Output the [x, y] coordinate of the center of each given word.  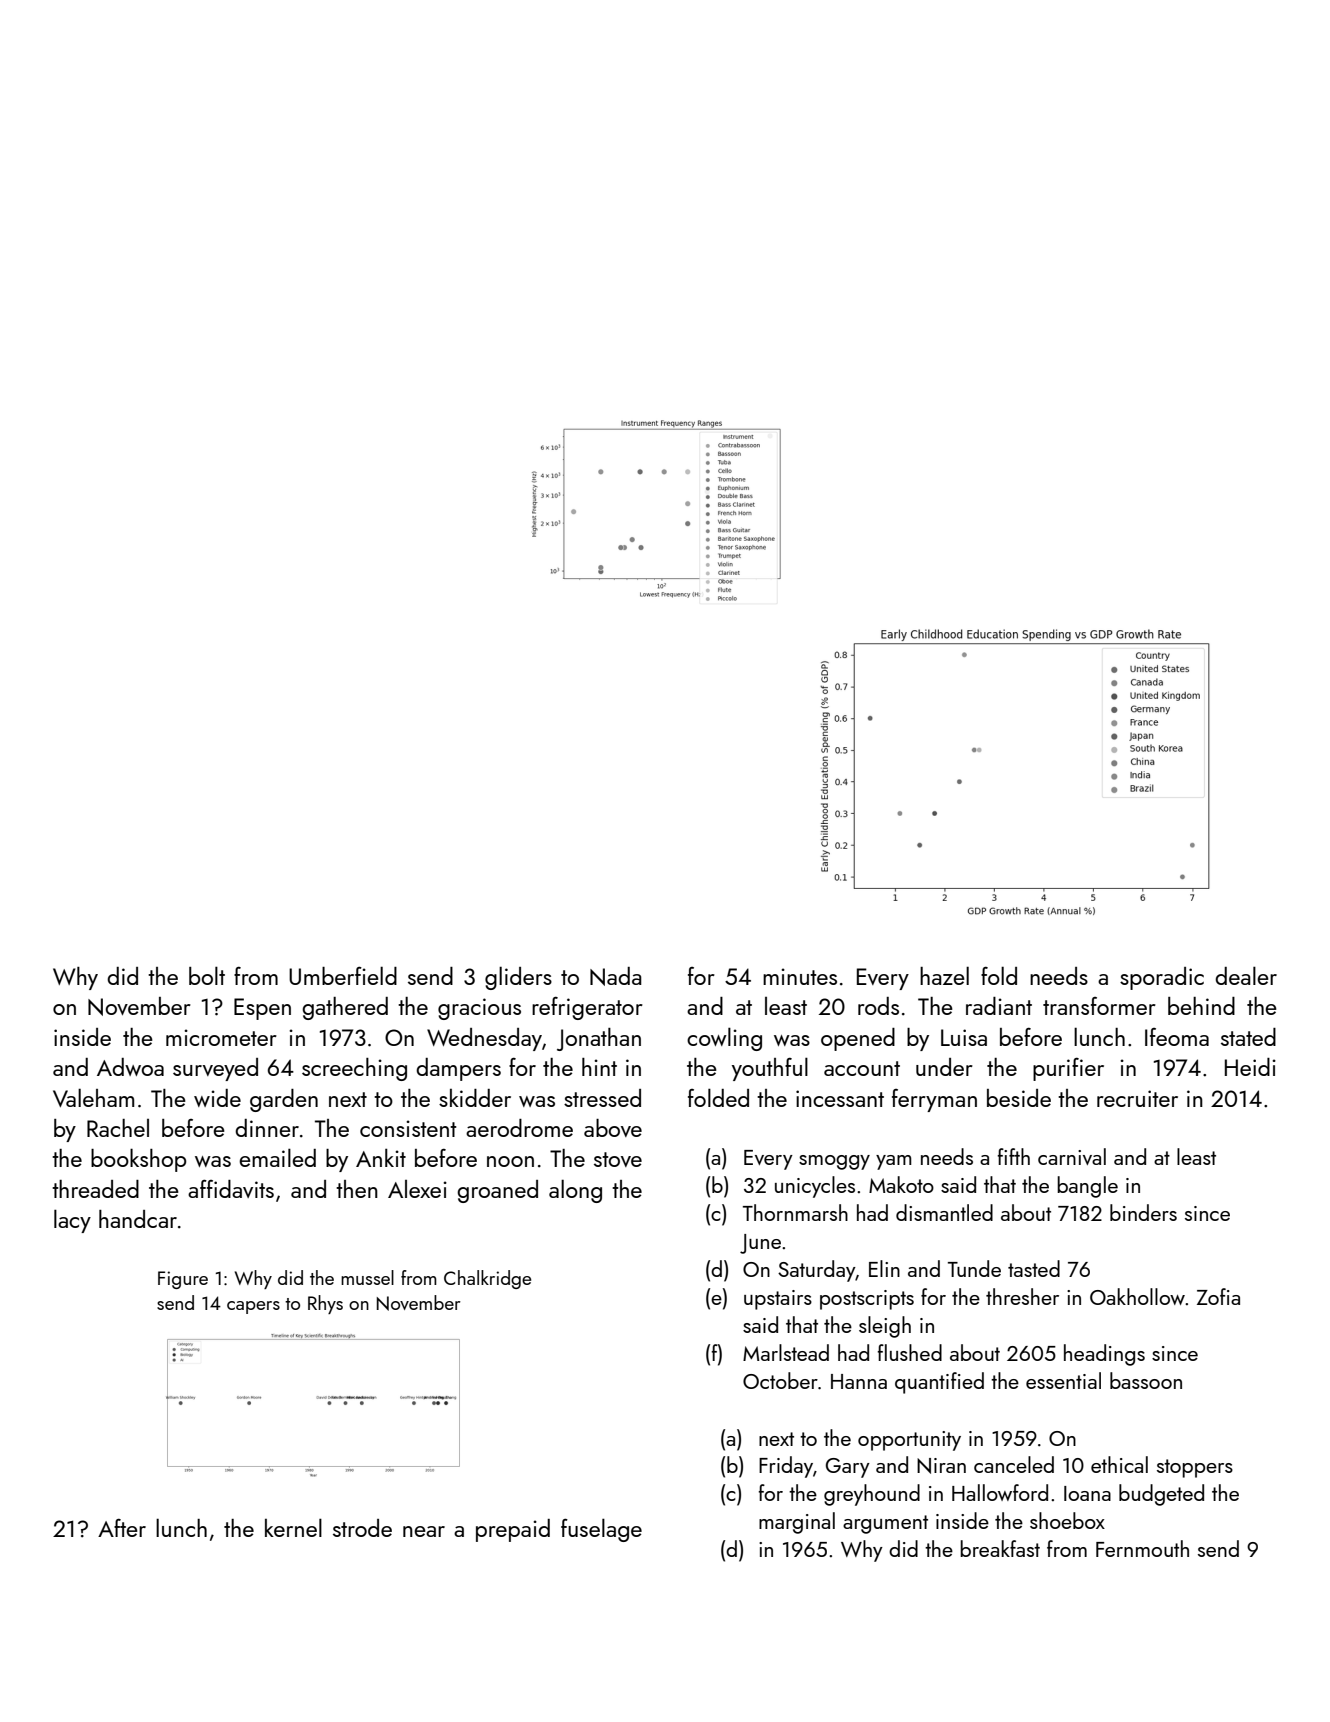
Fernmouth [1142, 1548]
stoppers [1195, 1468]
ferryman [934, 1100]
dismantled [944, 1212]
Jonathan [599, 1039]
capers [253, 1307]
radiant [999, 1006]
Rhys [325, 1304]
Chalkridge [487, 1279]
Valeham [93, 1097]
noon [510, 1161]
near [424, 1531]
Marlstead [786, 1352]
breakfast [1000, 1548]
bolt [207, 975]
